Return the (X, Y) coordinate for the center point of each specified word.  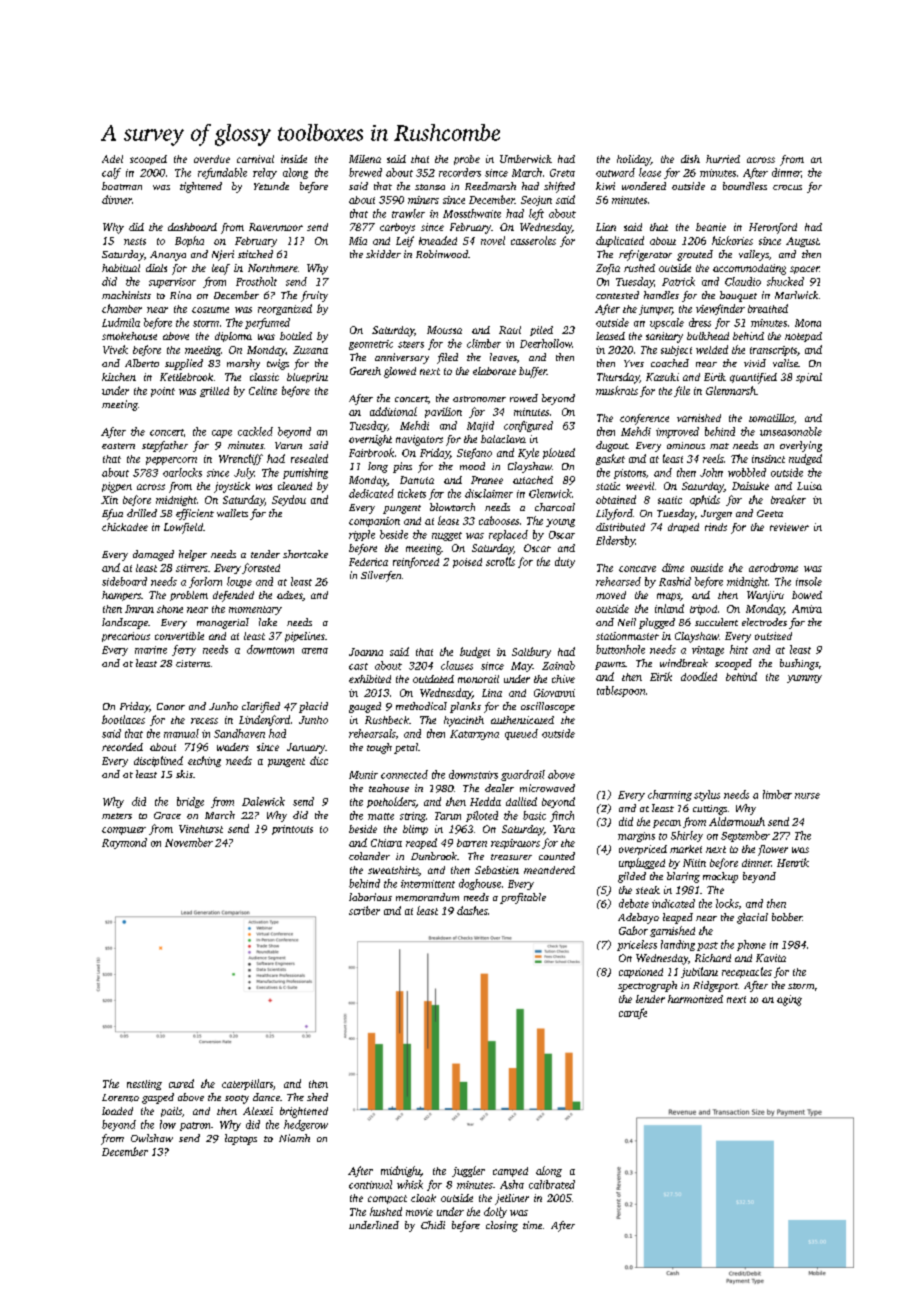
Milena (365, 159)
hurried (723, 159)
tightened (201, 187)
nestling (144, 1085)
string (413, 817)
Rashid (675, 581)
